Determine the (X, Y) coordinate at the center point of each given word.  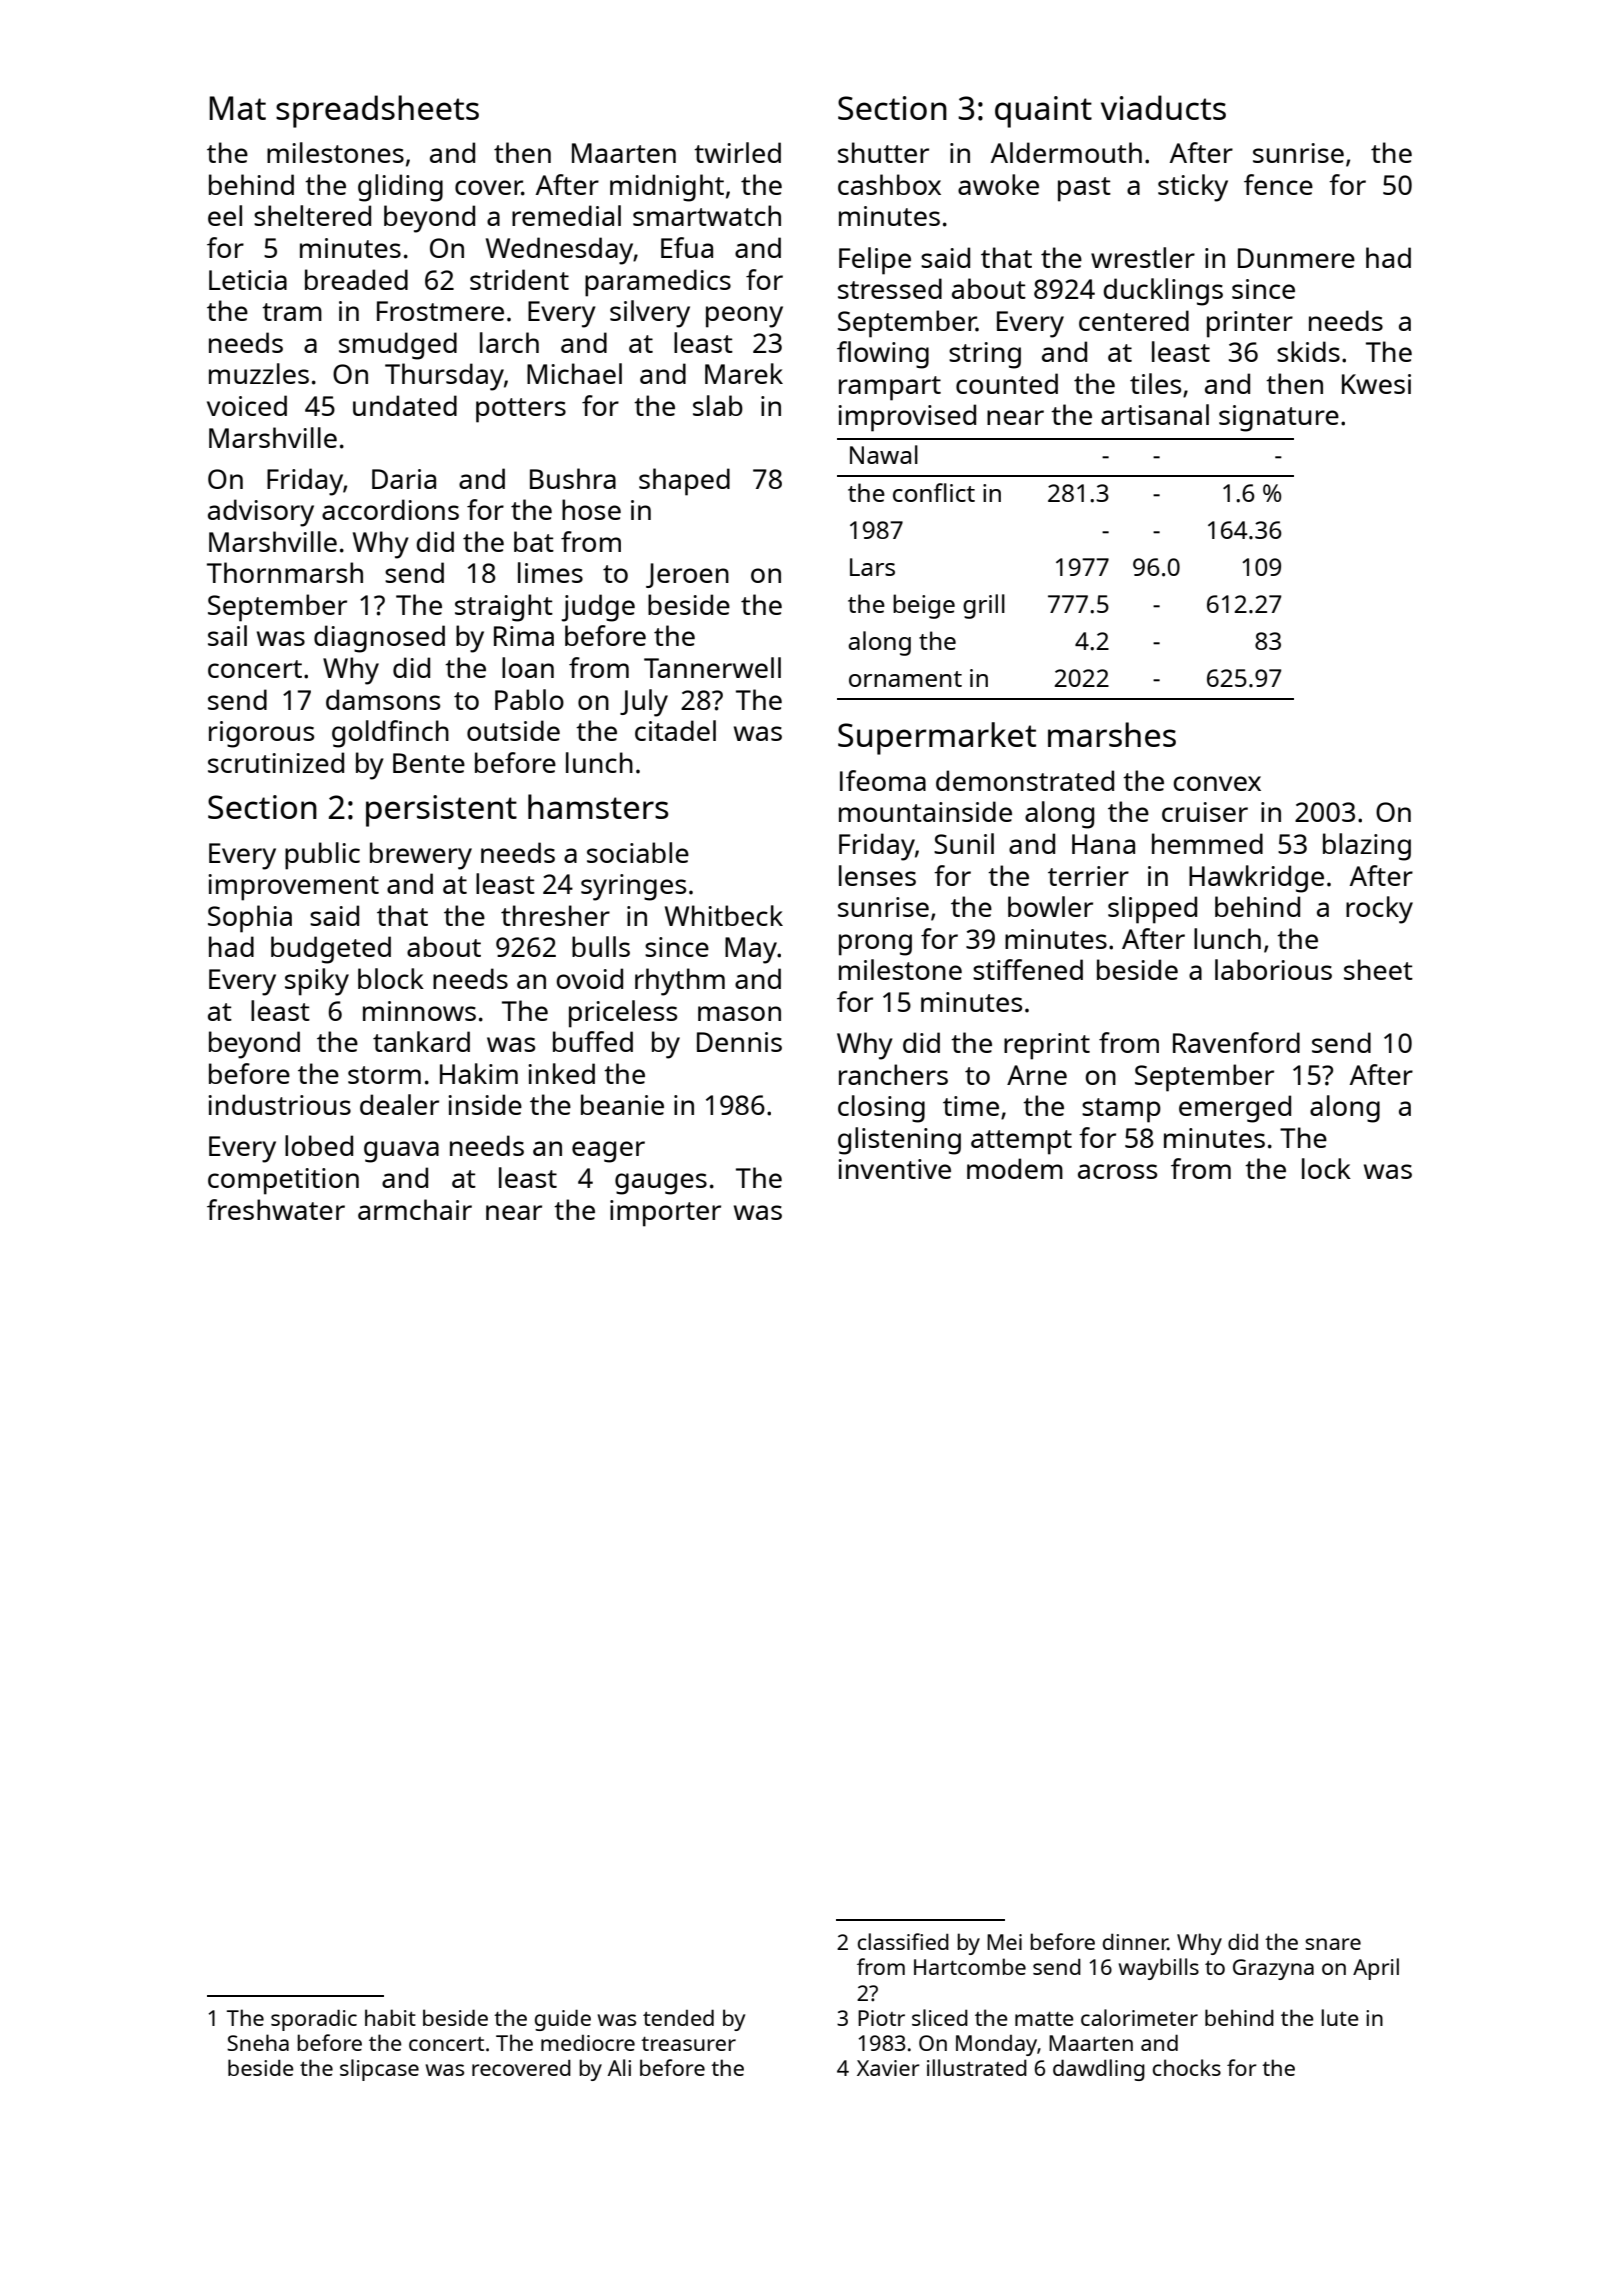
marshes (1112, 734)
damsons (383, 699)
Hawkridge (1256, 879)
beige (924, 606)
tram (292, 312)
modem (1015, 1168)
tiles (1155, 383)
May (751, 950)
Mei (1004, 1942)
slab (718, 405)
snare (1333, 1944)
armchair (415, 1209)
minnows (419, 1011)
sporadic (314, 2020)
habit (390, 2017)
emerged (1235, 1109)
